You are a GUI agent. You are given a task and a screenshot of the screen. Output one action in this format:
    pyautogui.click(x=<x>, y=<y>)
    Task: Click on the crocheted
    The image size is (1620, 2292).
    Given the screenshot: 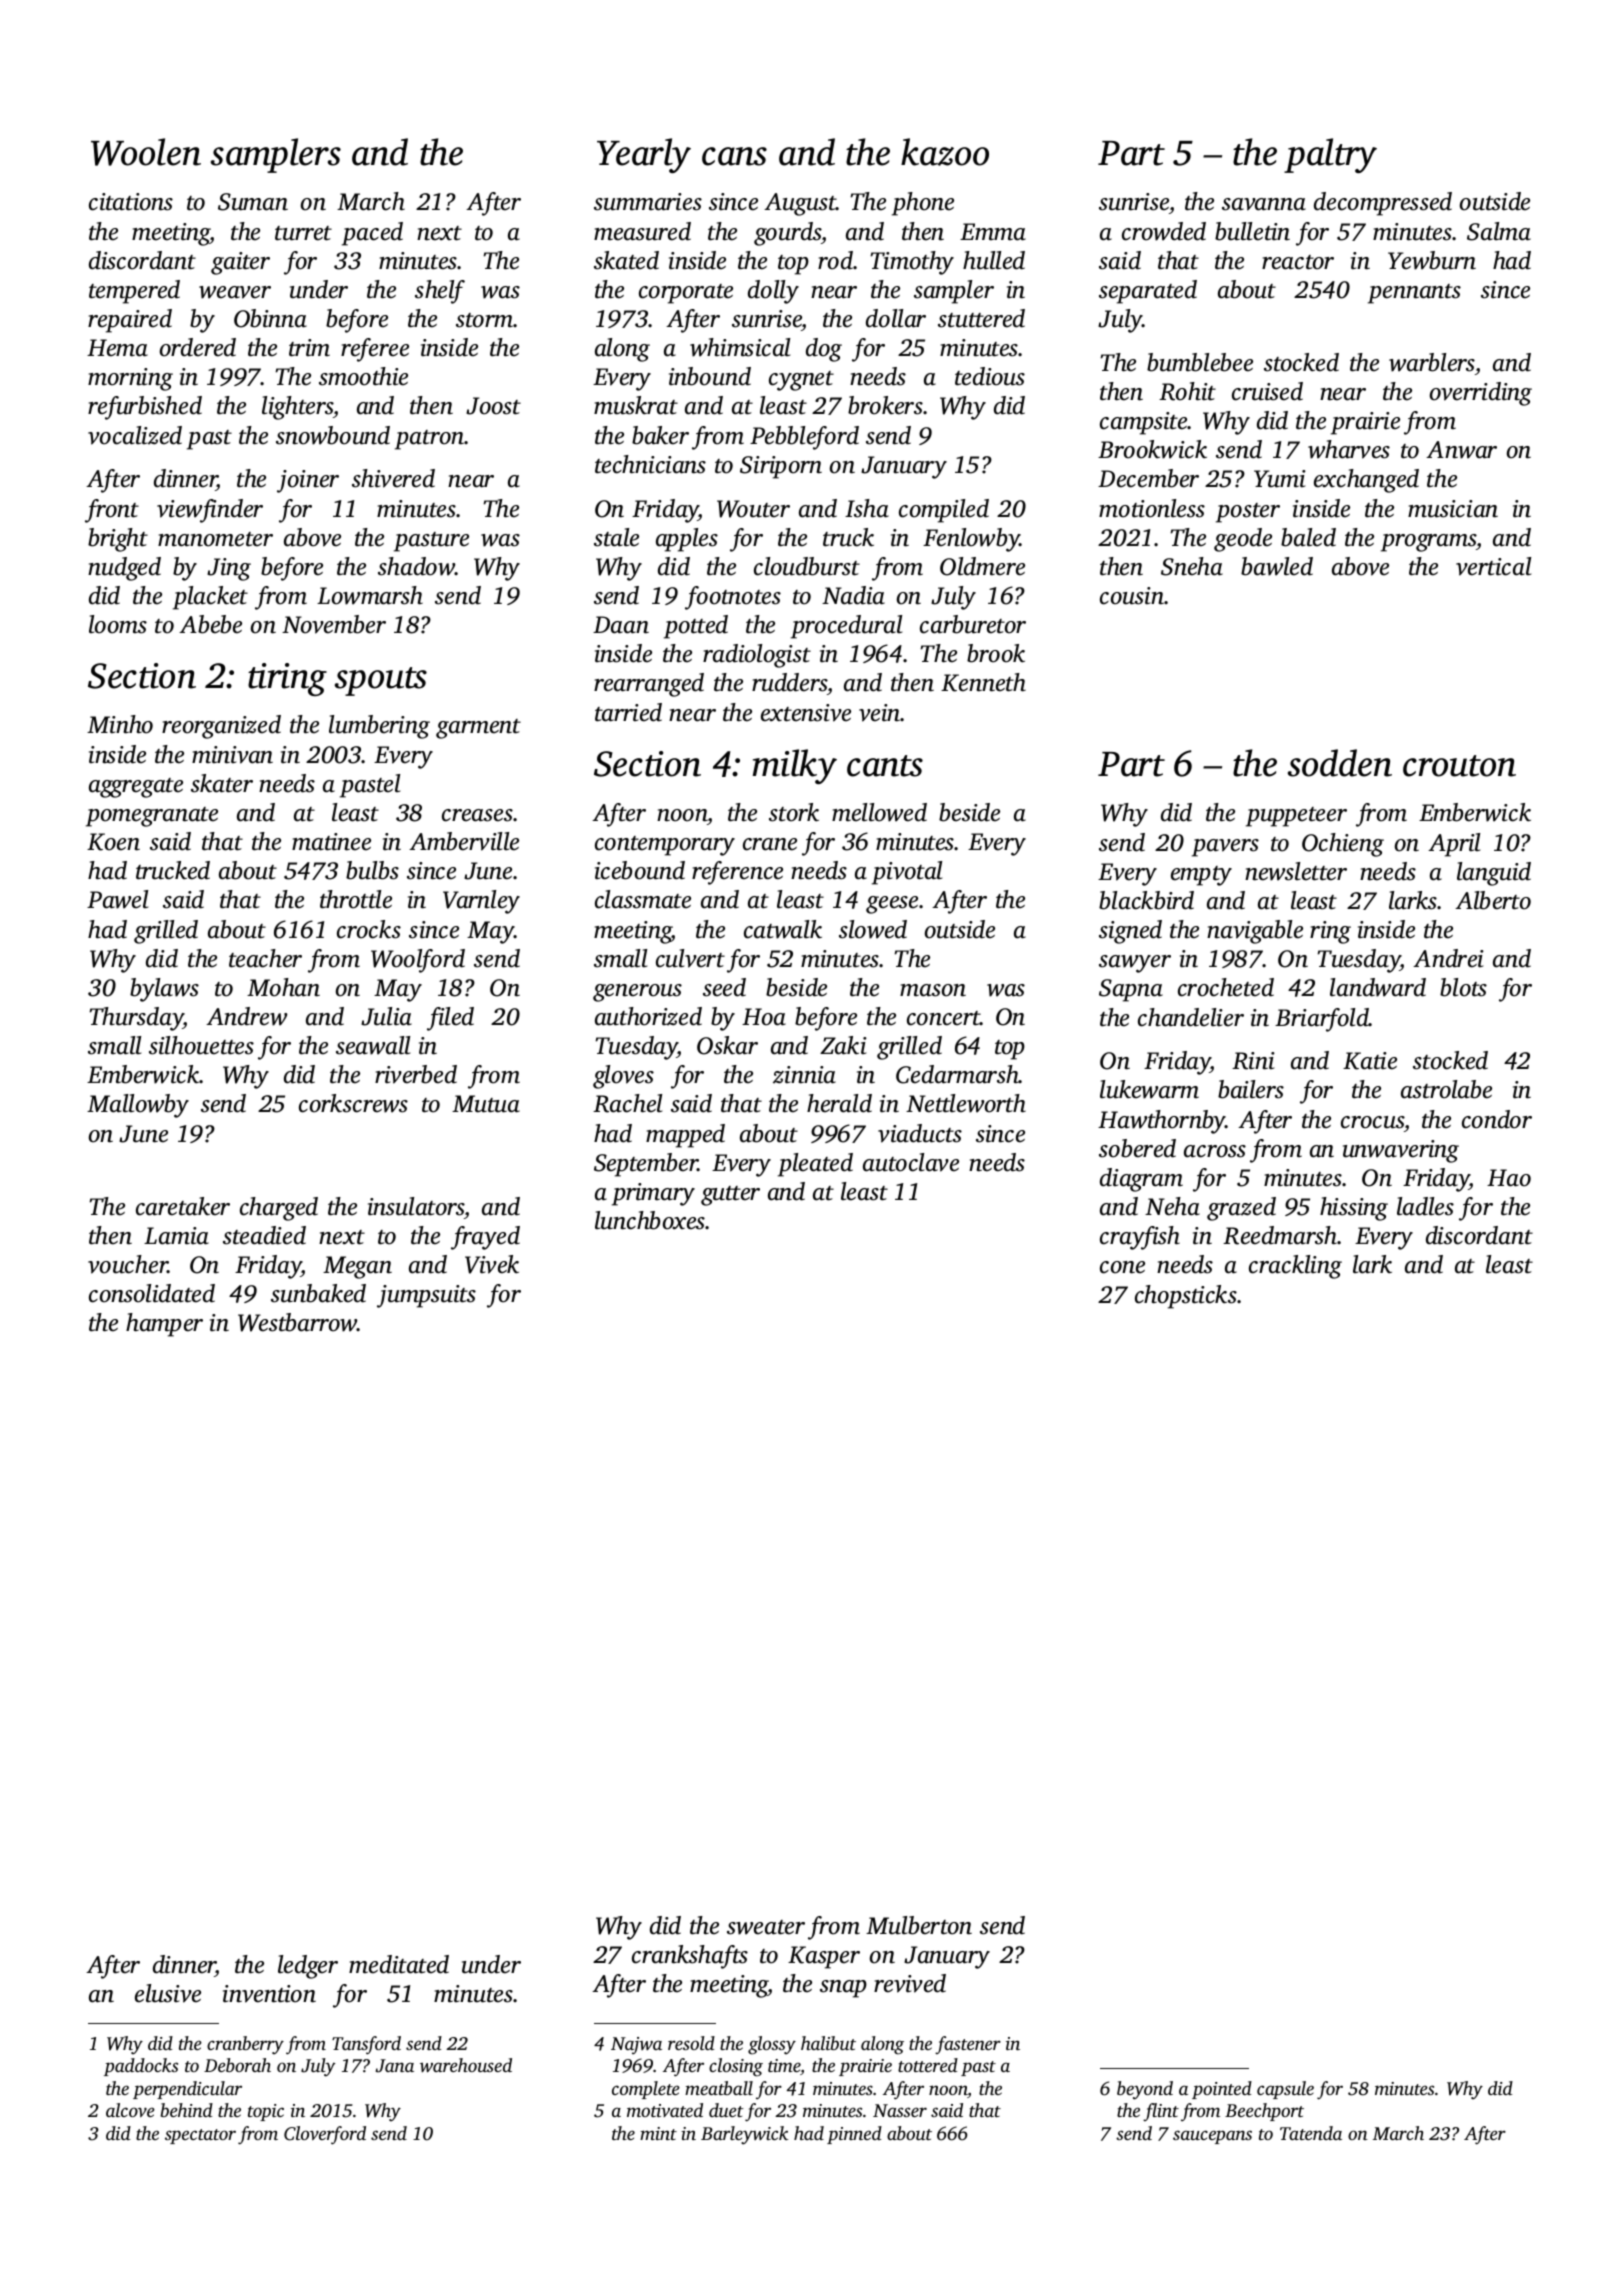 What is the action you would take?
    pyautogui.click(x=1226, y=987)
